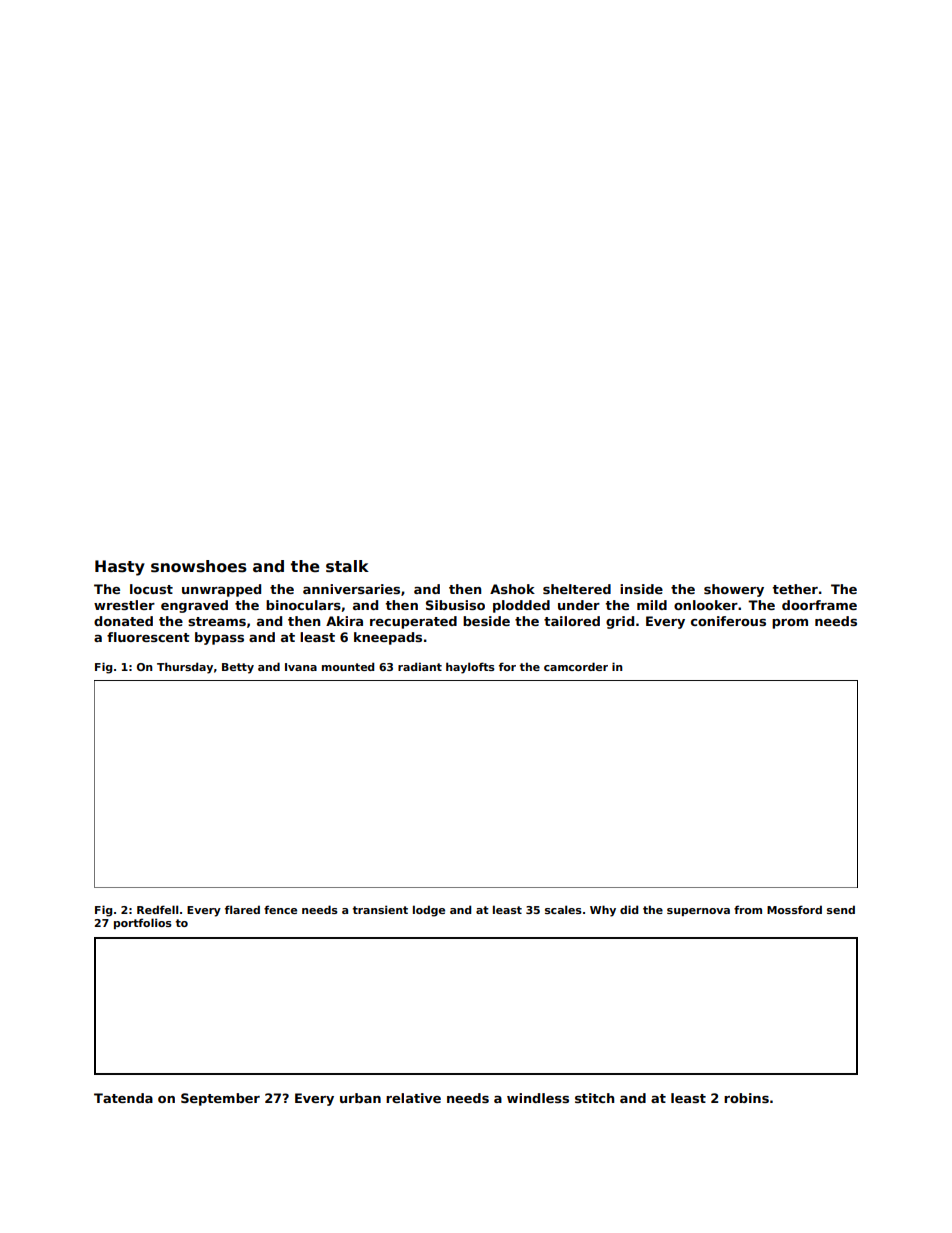 Image resolution: width=952 pixels, height=1233 pixels. I want to click on unwrapped, so click(221, 590).
